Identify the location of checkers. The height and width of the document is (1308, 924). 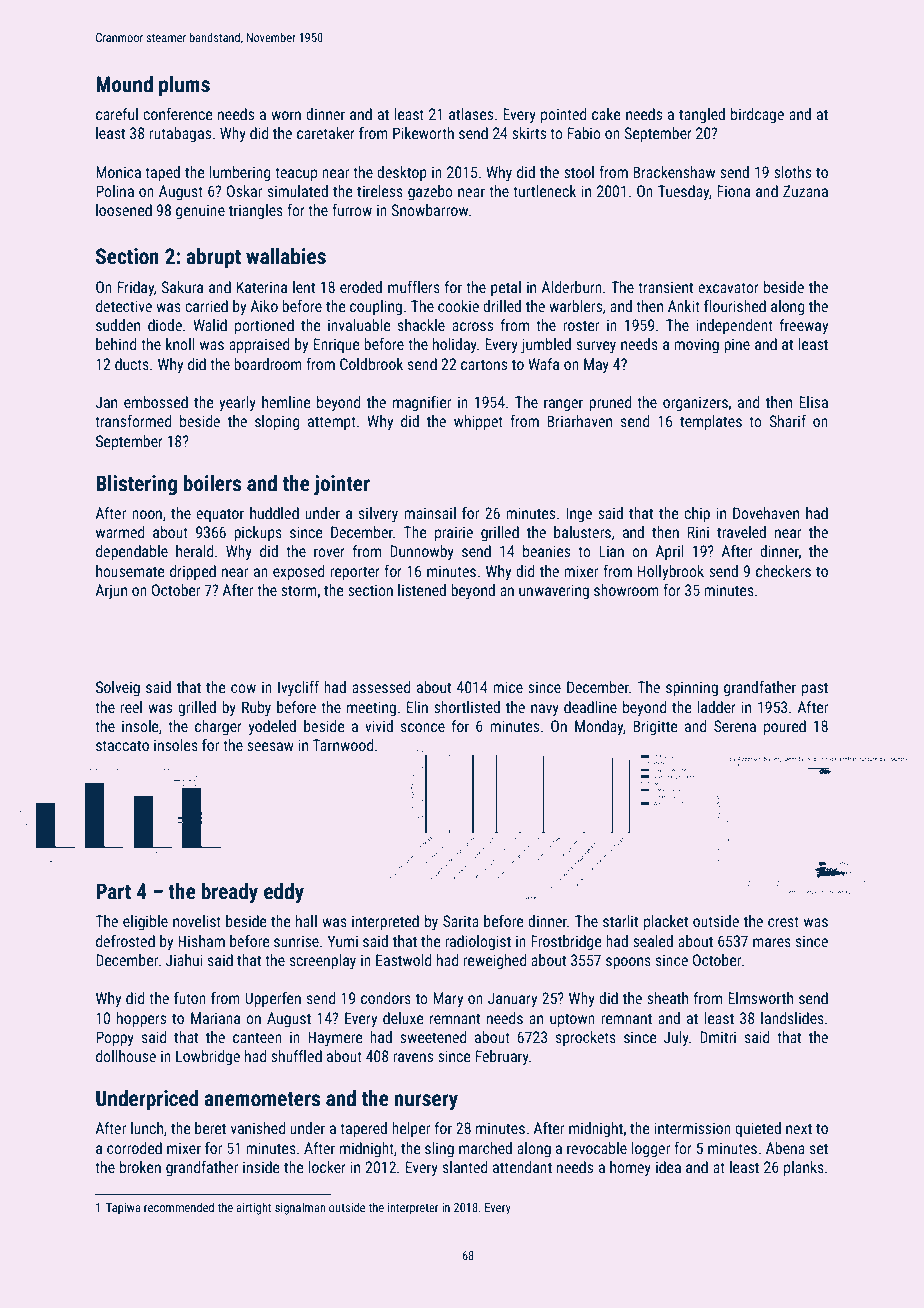
(783, 571).
